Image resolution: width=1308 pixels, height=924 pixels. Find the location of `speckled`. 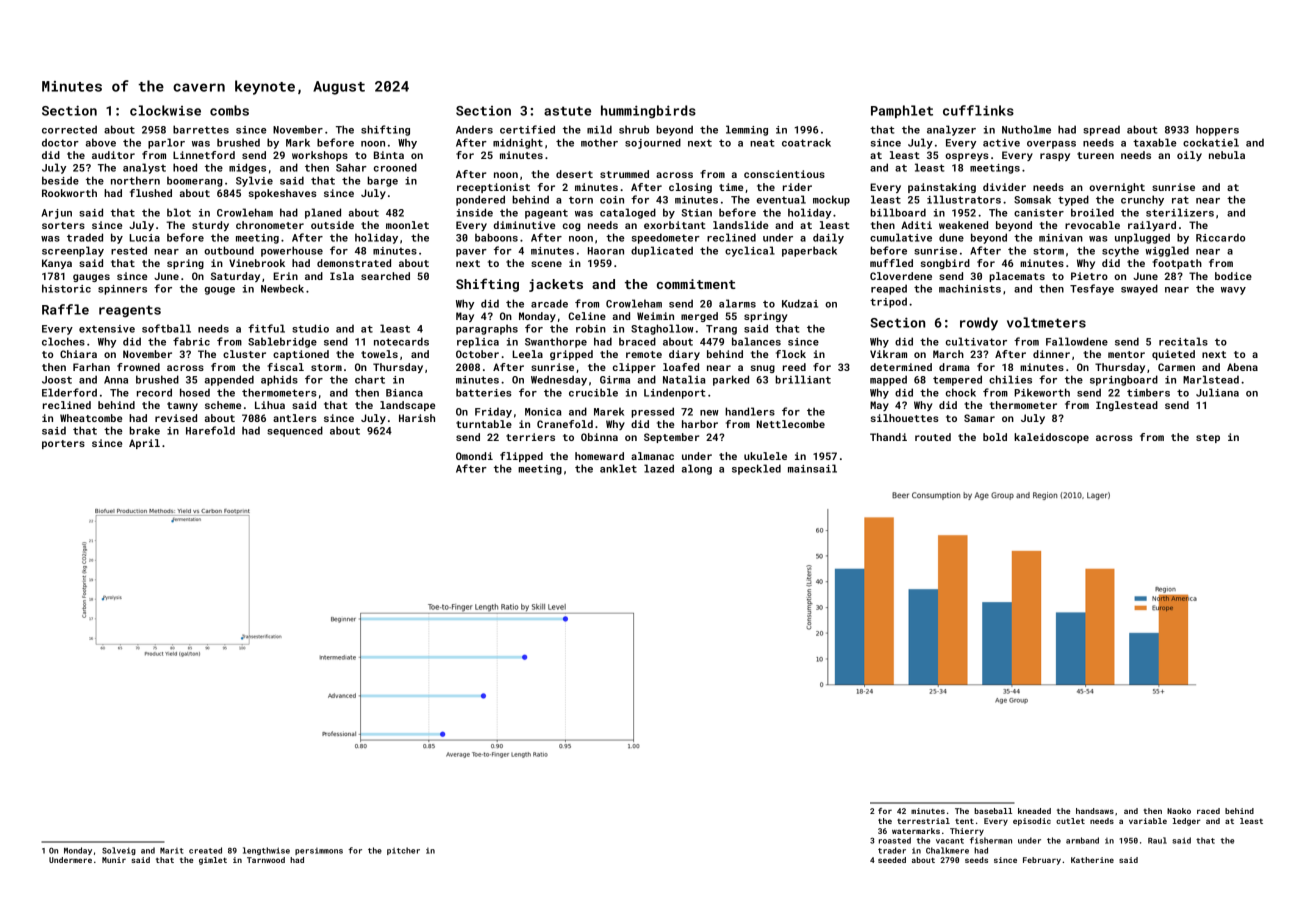

speckled is located at coordinates (756, 469).
